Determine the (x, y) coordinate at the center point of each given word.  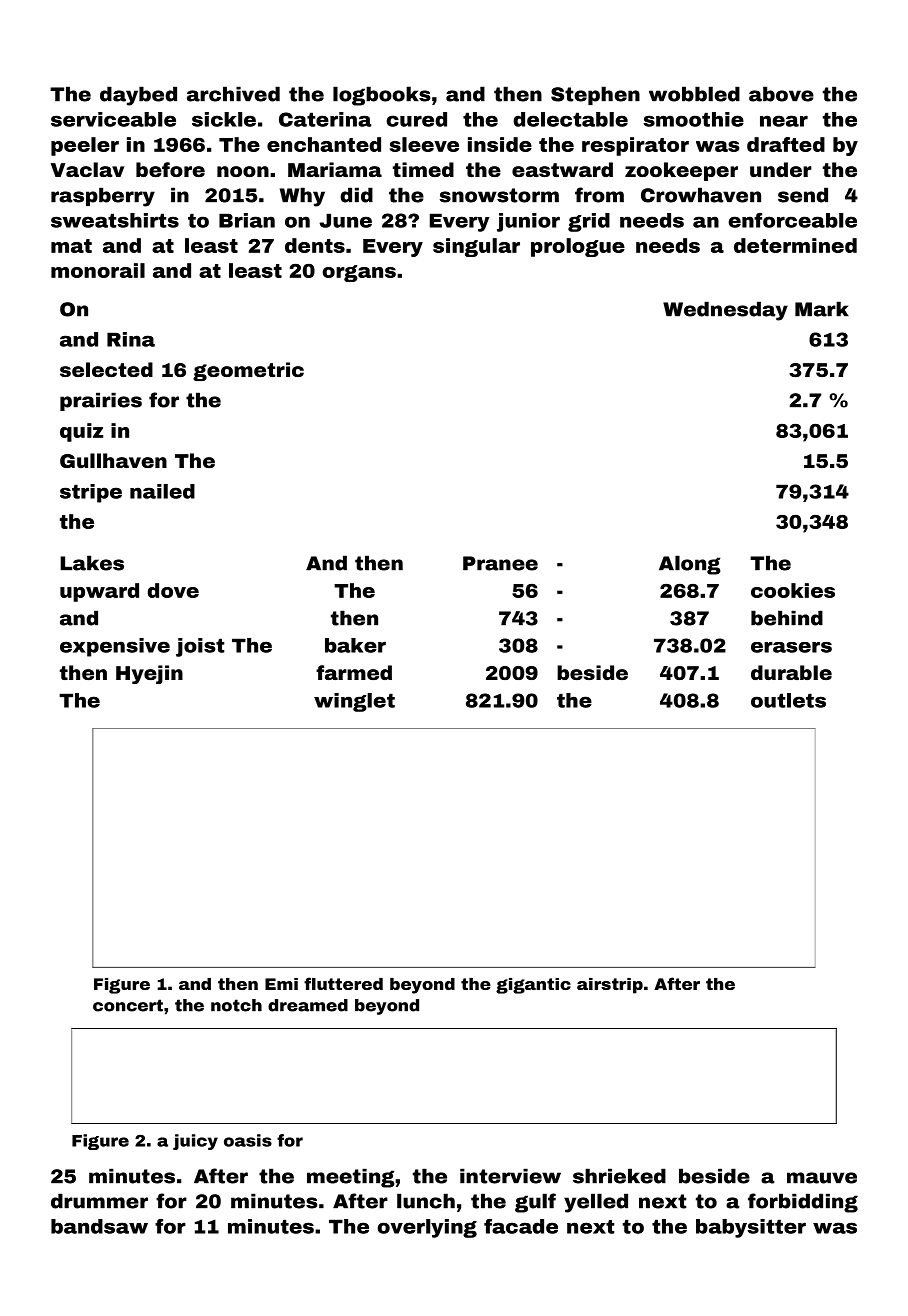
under (781, 169)
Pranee (500, 563)
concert (128, 1005)
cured (416, 119)
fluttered (343, 983)
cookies (793, 590)
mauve (822, 1178)
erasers (791, 647)
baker (355, 645)
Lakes (92, 563)
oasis (248, 1140)
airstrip (610, 986)
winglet (354, 702)
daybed (138, 96)
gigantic (533, 986)
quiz (81, 432)
